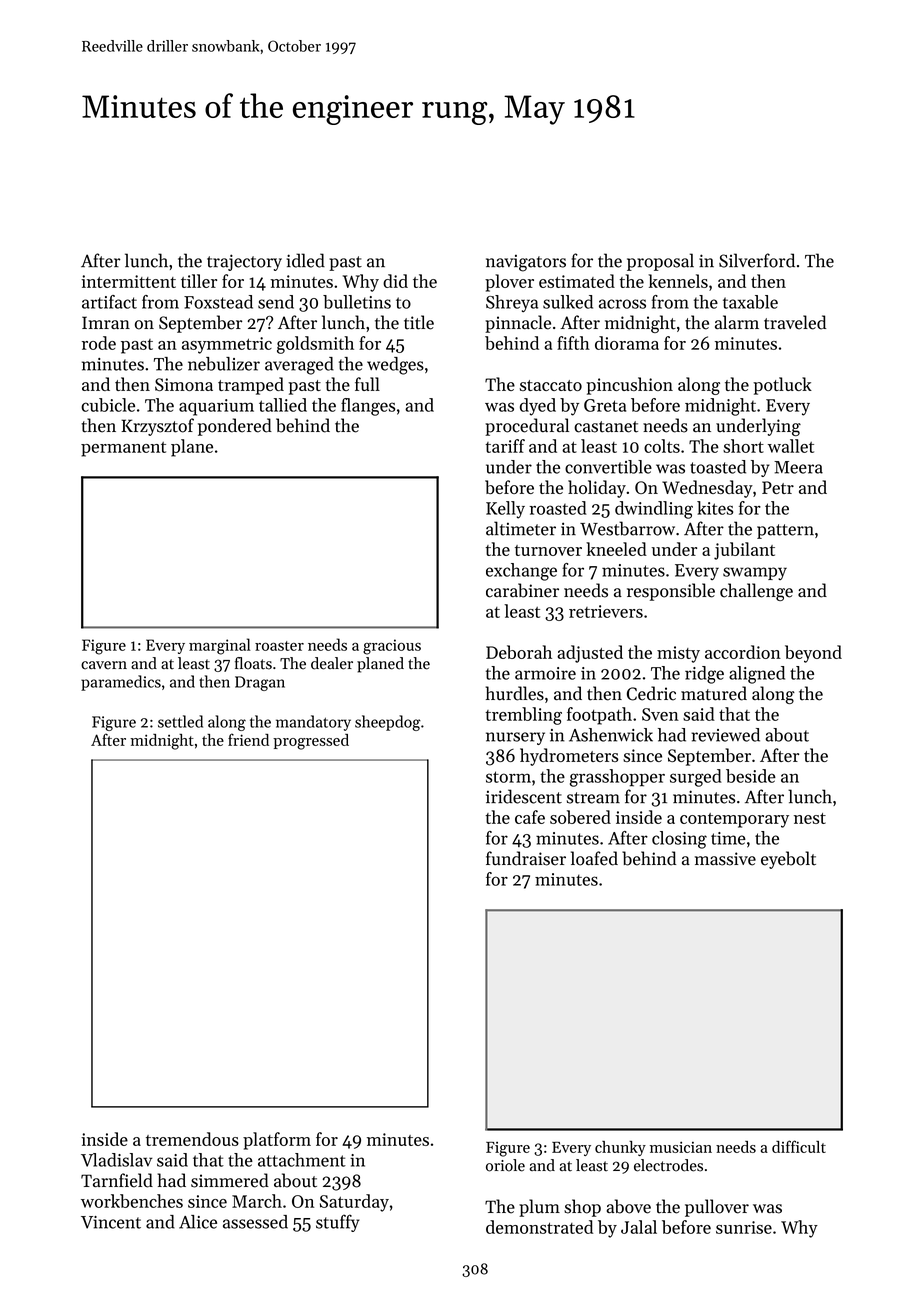 The width and height of the screenshot is (924, 1311). What do you see at coordinates (111, 1222) in the screenshot?
I see `Vincent` at bounding box center [111, 1222].
